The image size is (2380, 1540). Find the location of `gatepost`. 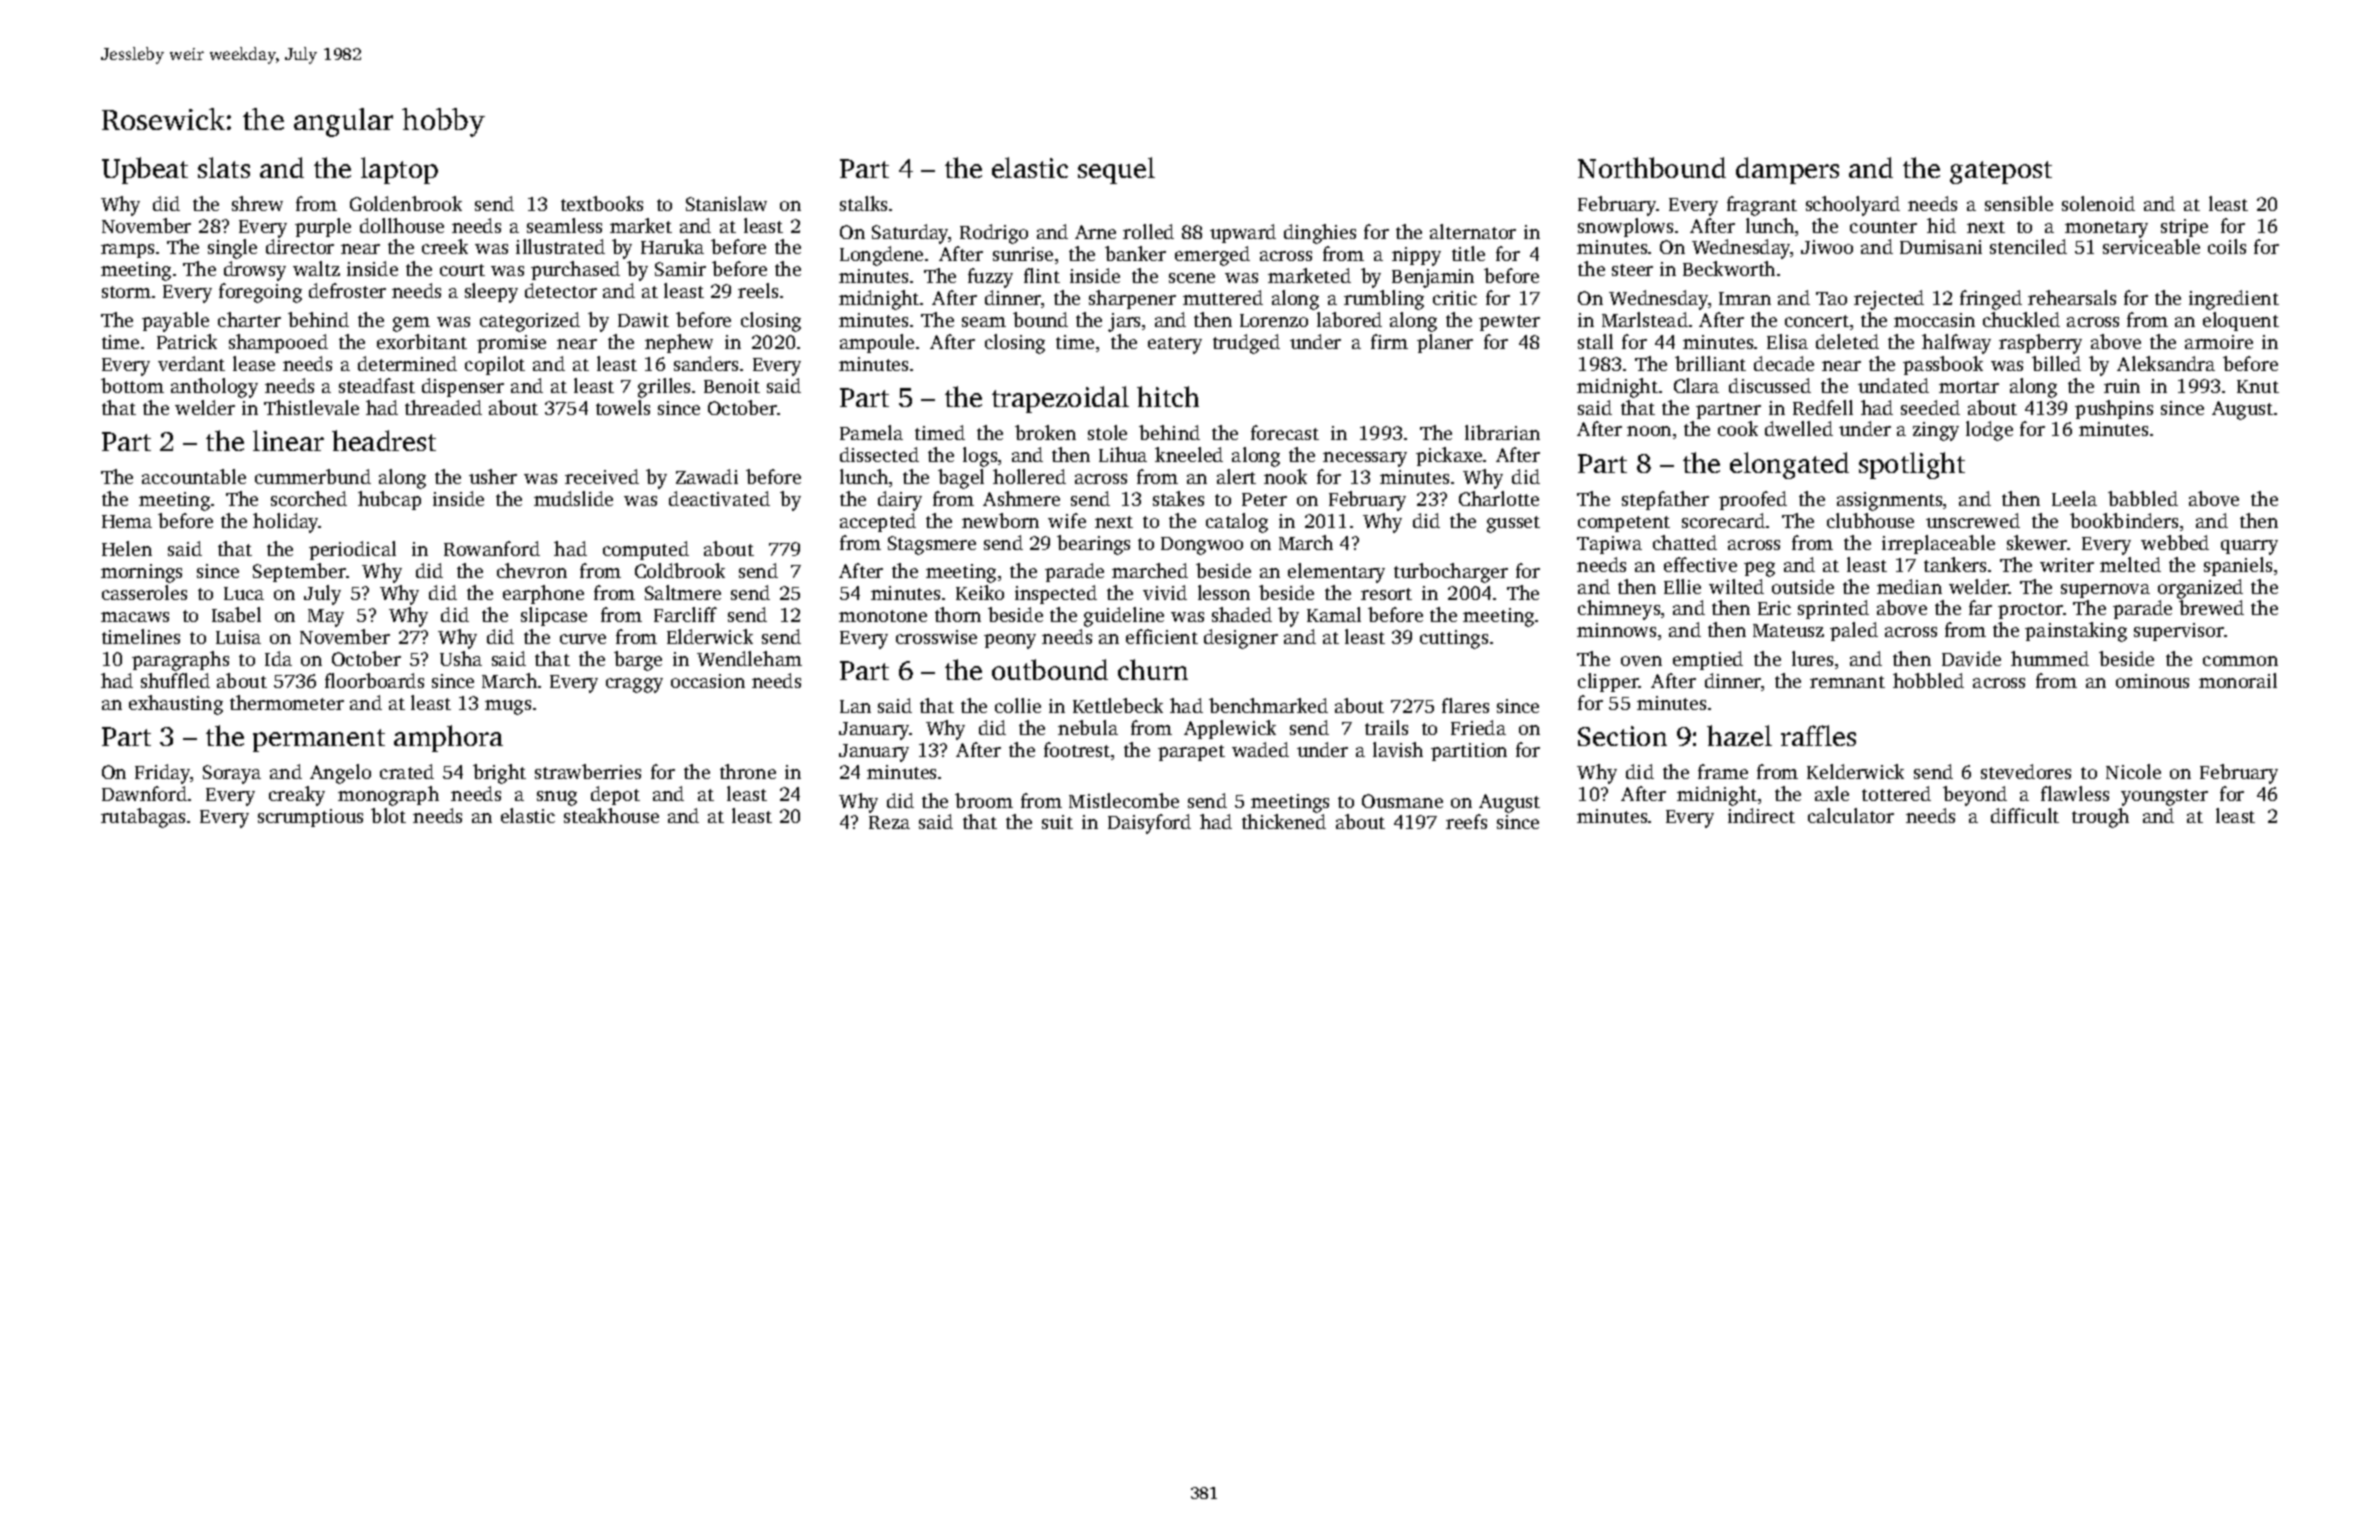

gatepost is located at coordinates (2001, 172).
